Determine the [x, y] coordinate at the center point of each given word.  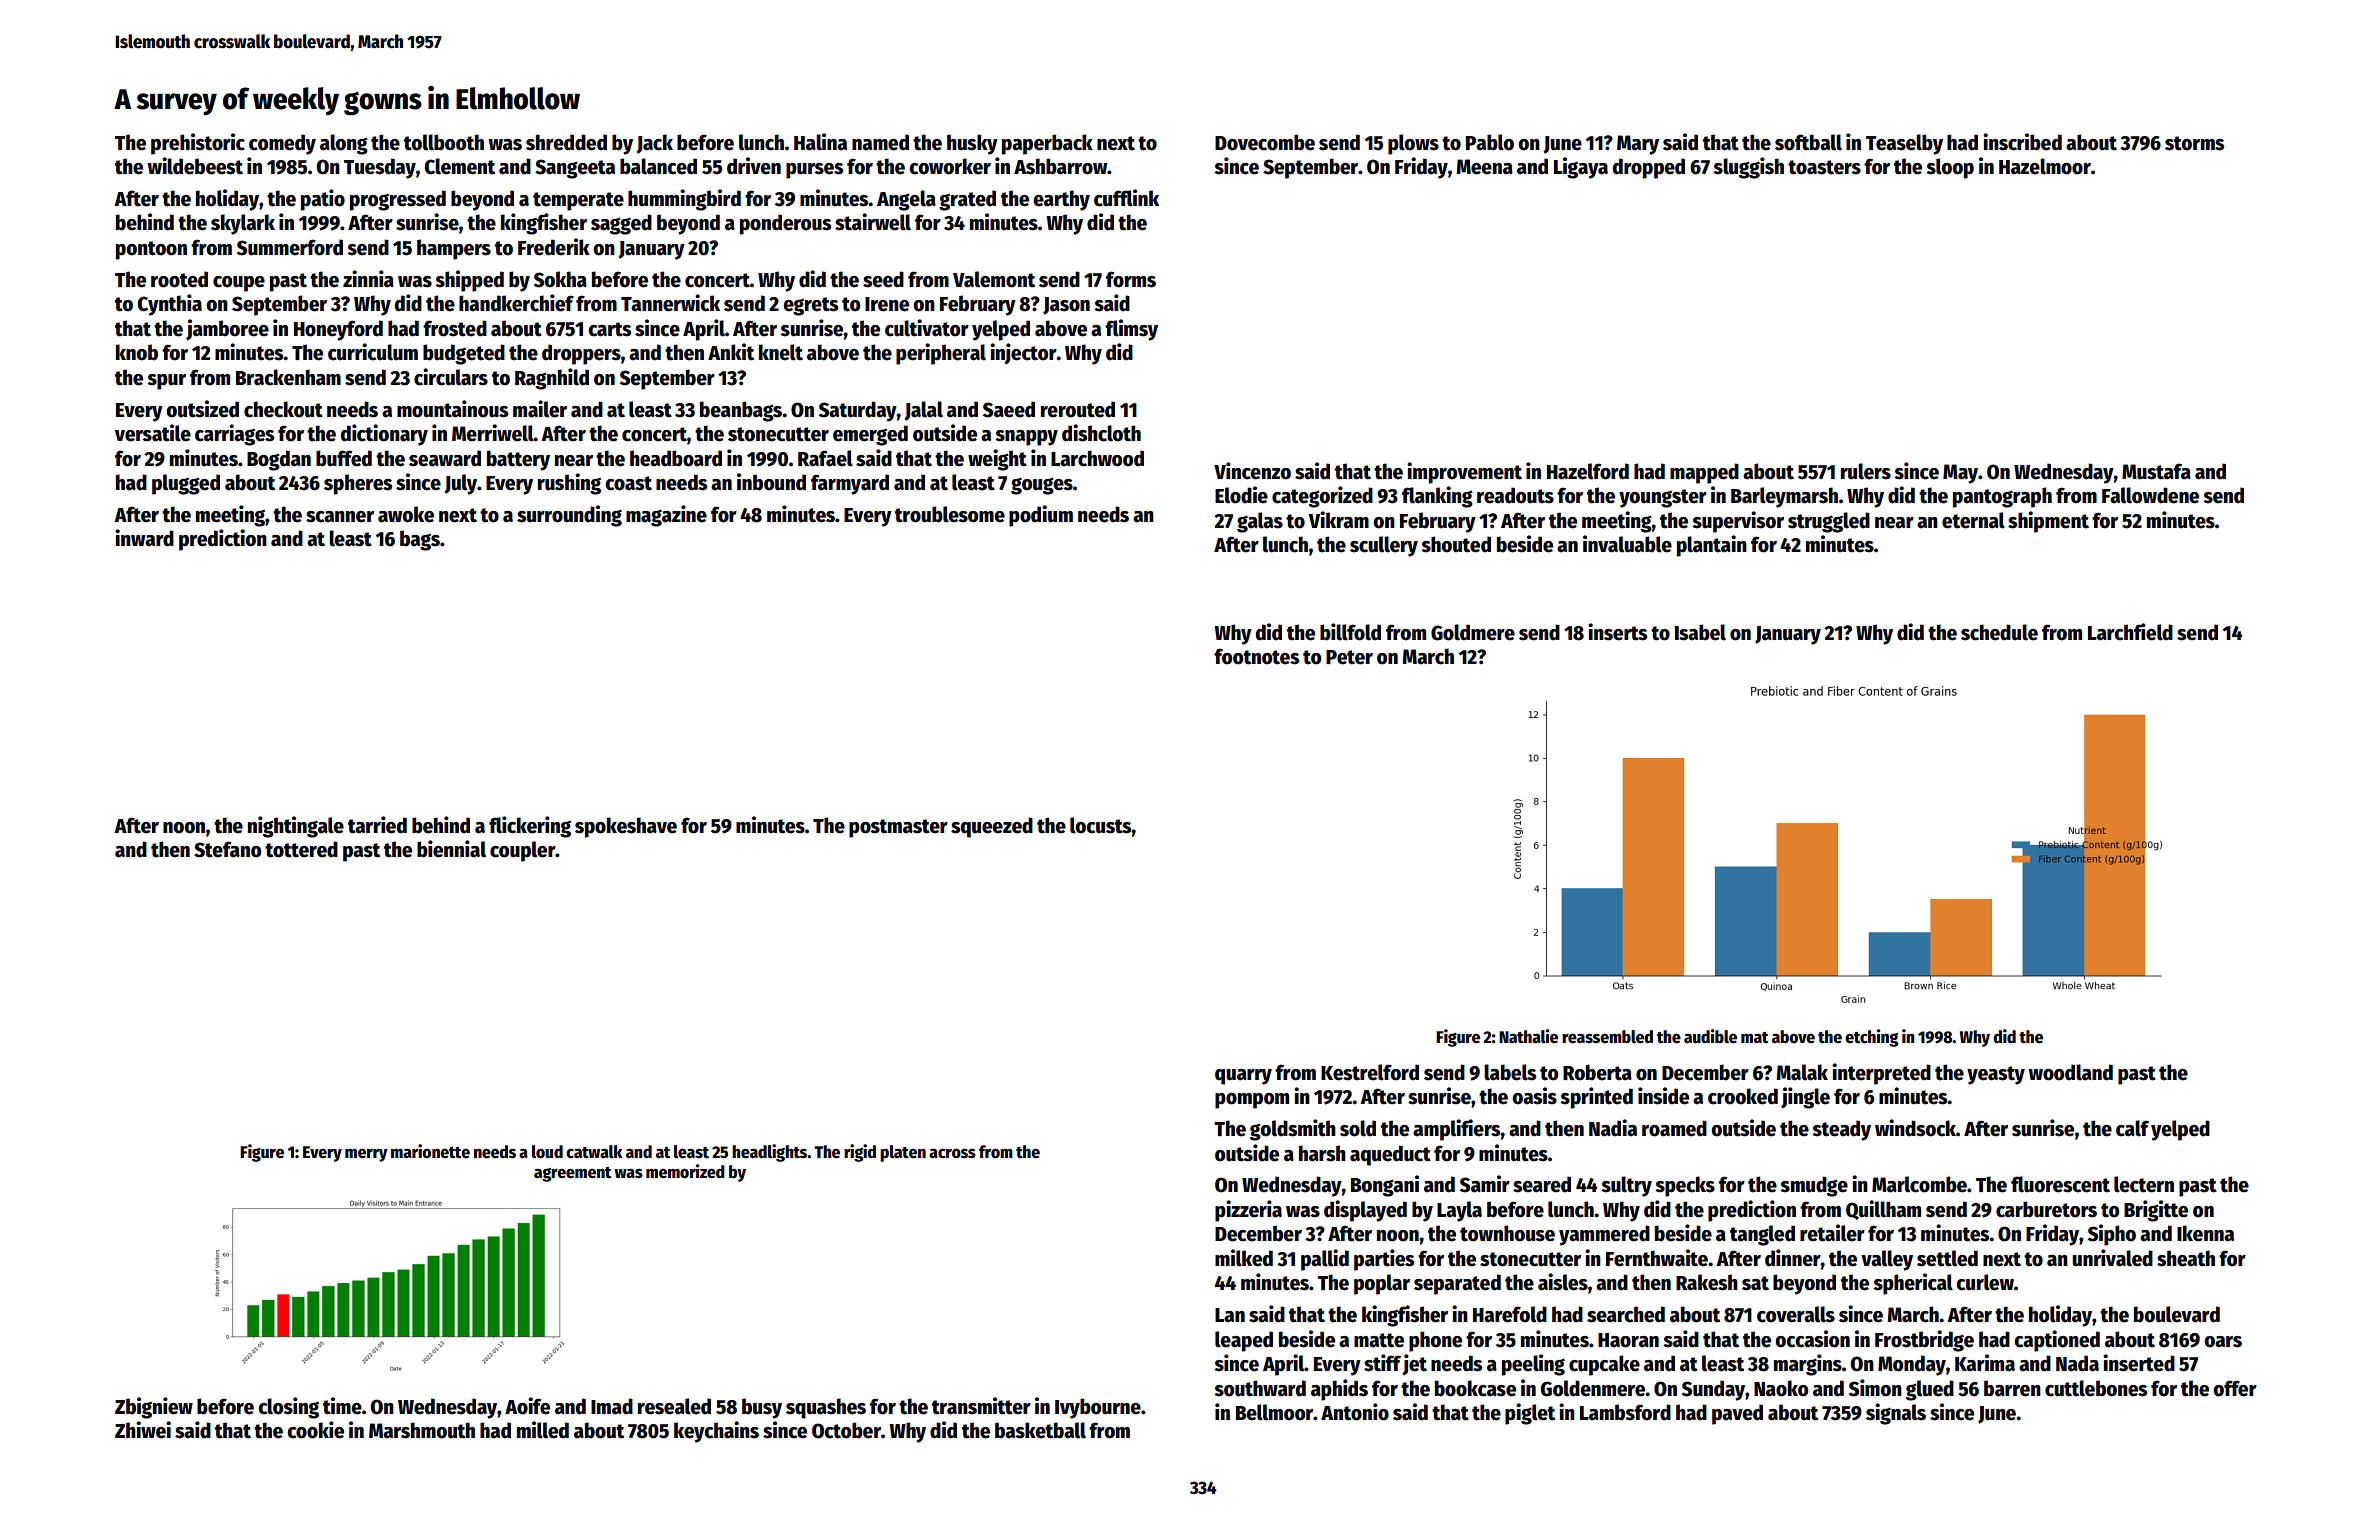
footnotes [1256, 656]
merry [366, 1155]
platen [903, 1153]
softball [1808, 142]
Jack [654, 144]
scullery [1384, 546]
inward [144, 538]
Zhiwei [143, 1430]
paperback [1047, 144]
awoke [406, 514]
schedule [1999, 632]
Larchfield [2130, 632]
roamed [1674, 1128]
